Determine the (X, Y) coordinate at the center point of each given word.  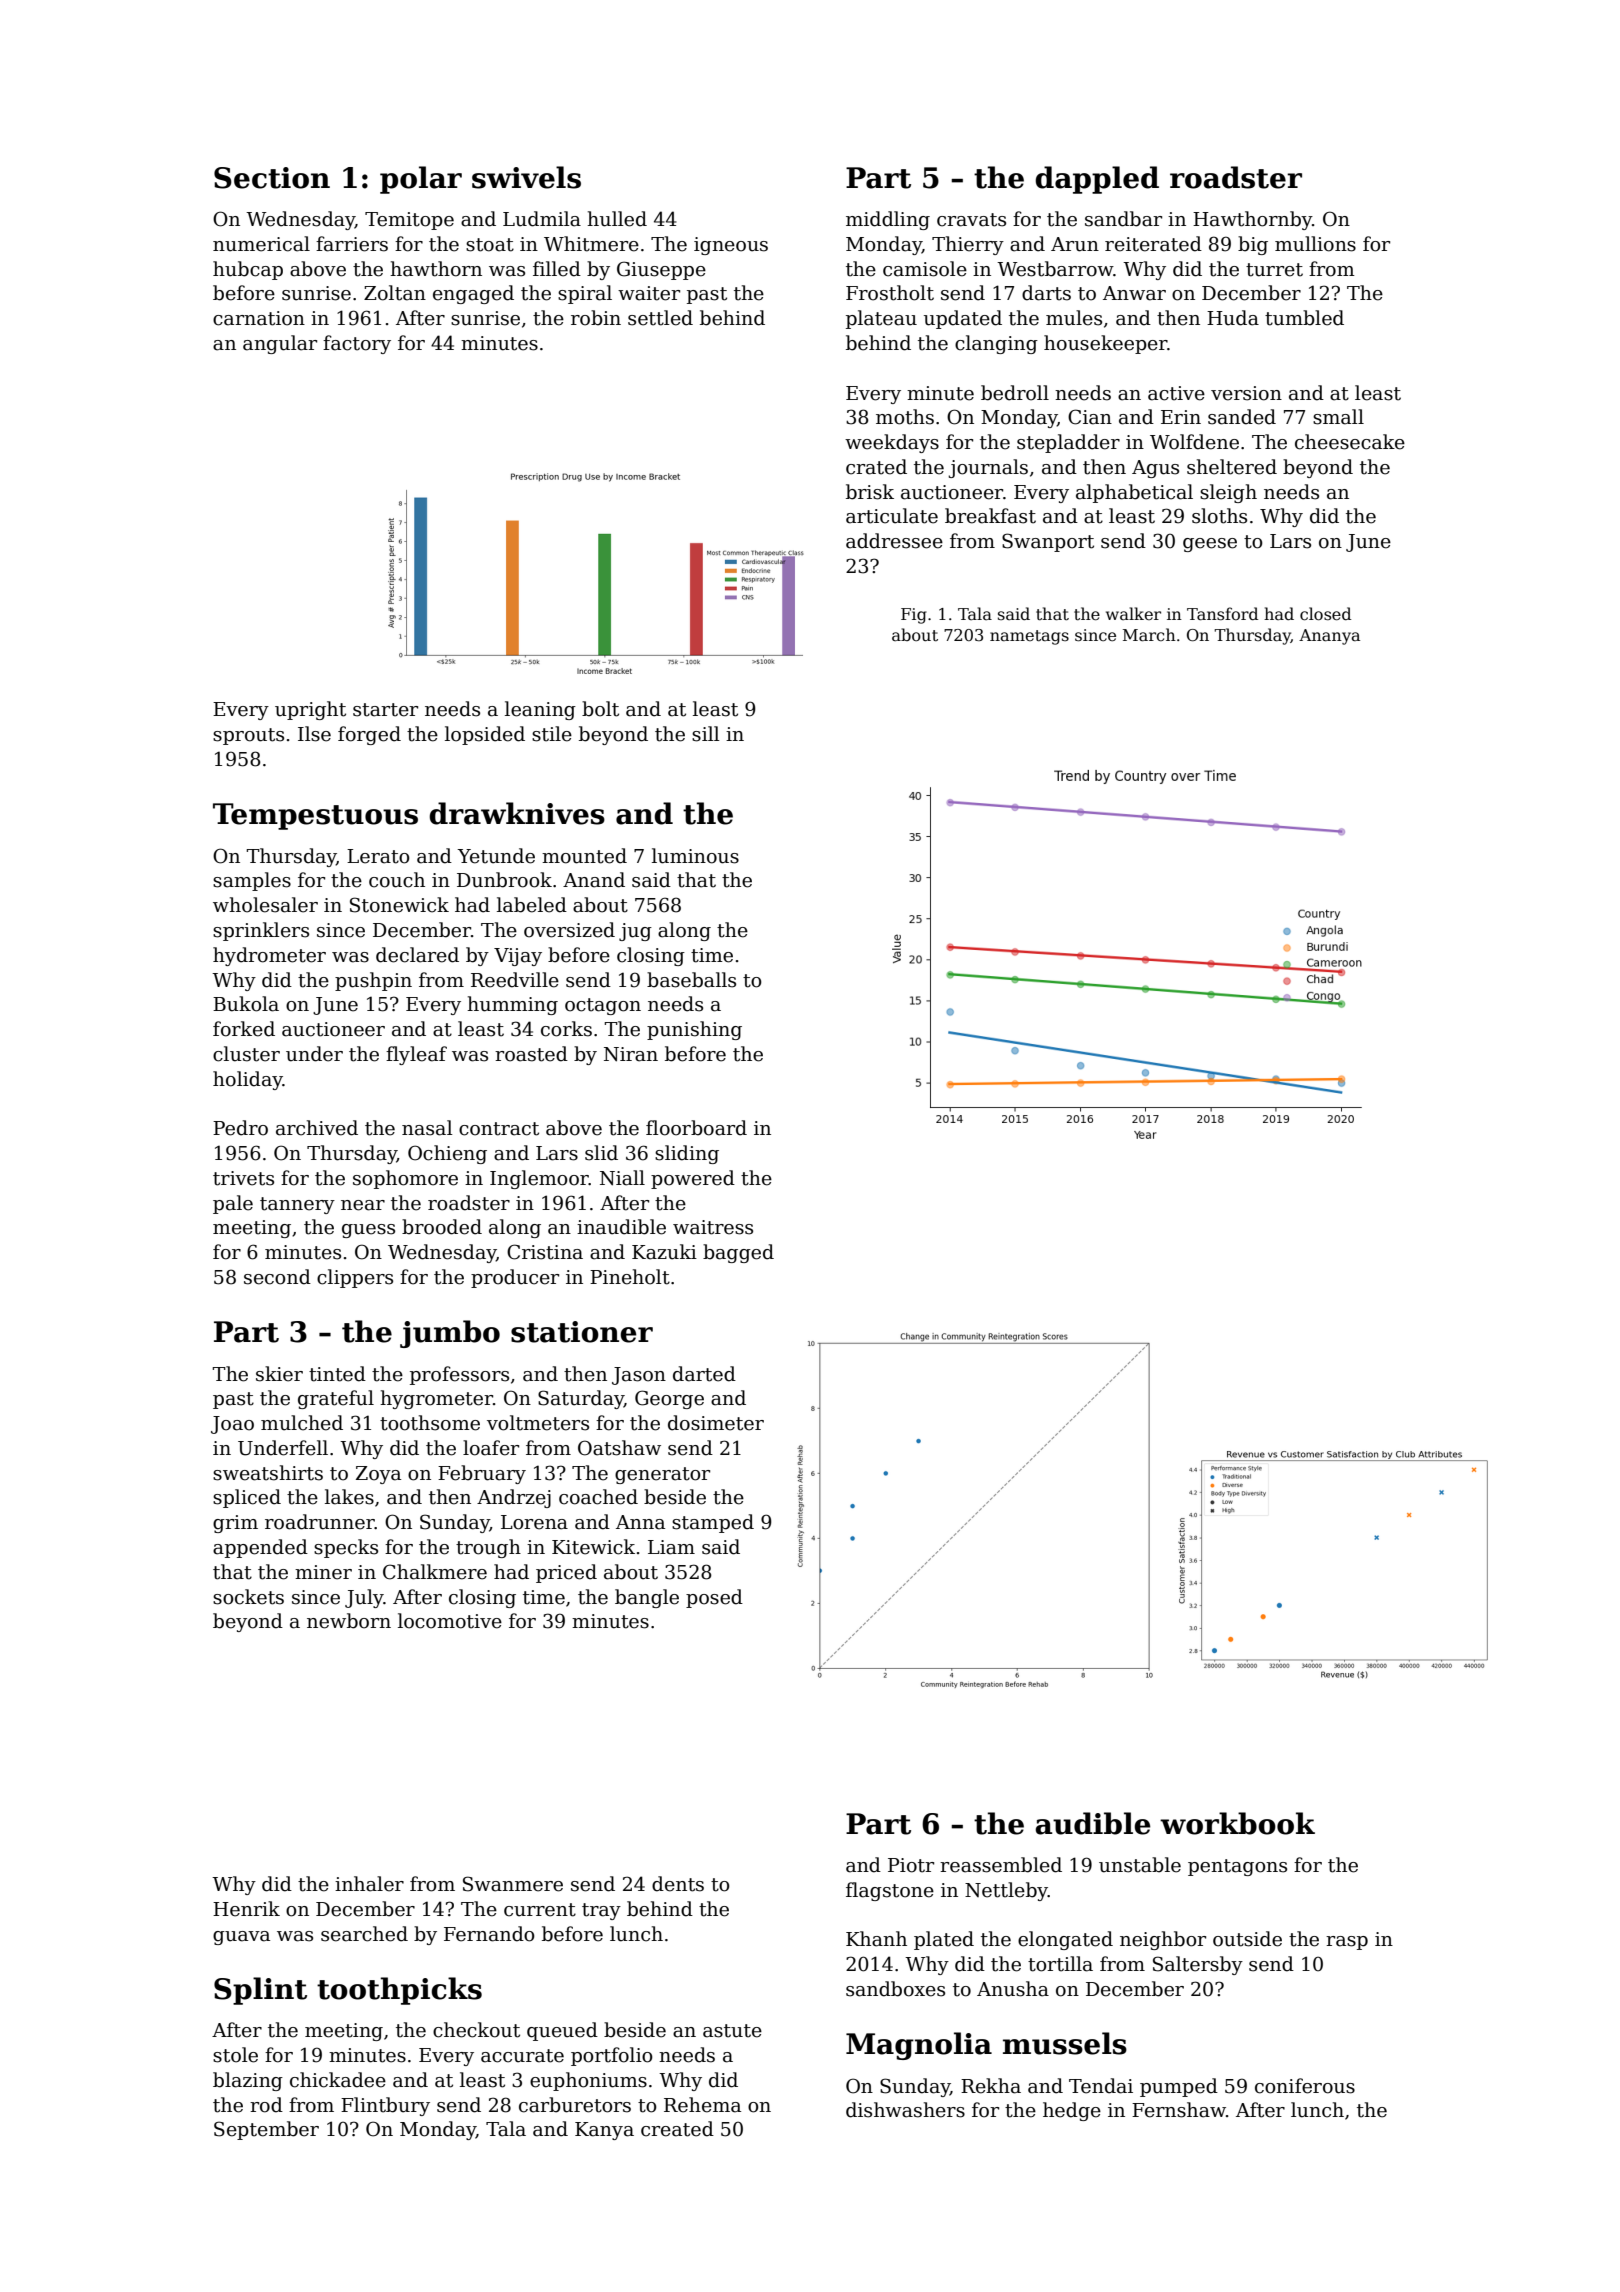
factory (357, 344)
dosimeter (716, 1423)
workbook (1237, 1823)
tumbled (1304, 318)
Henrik (246, 1909)
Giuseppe (661, 270)
